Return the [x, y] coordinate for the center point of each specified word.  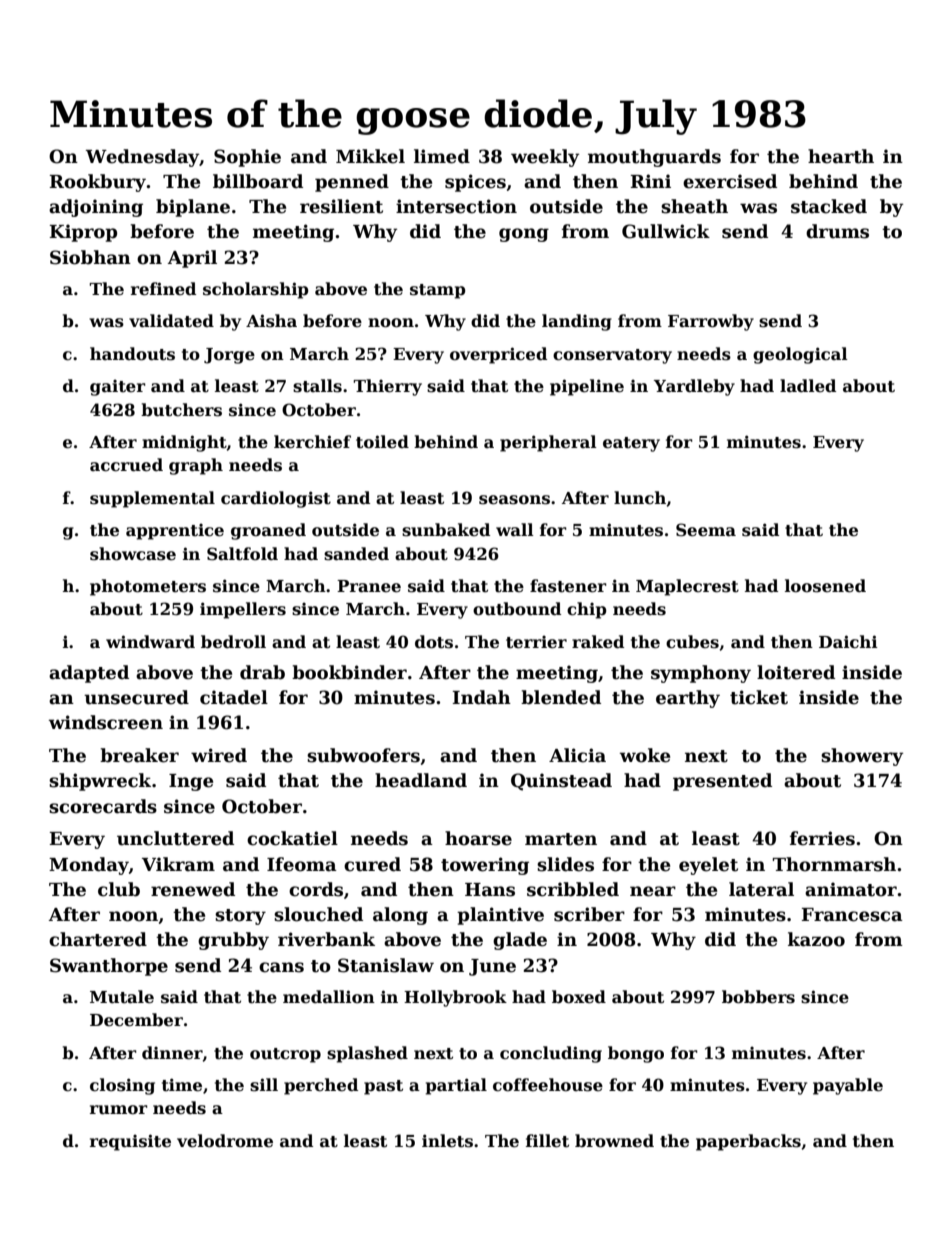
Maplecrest [687, 587]
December [136, 1020]
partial [456, 1086]
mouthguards [654, 158]
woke [645, 755]
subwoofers [363, 755]
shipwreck [100, 782]
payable [848, 1086]
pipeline [587, 387]
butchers [181, 410]
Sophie [247, 158]
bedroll [233, 642]
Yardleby [694, 387]
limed [442, 156]
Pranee [369, 586]
